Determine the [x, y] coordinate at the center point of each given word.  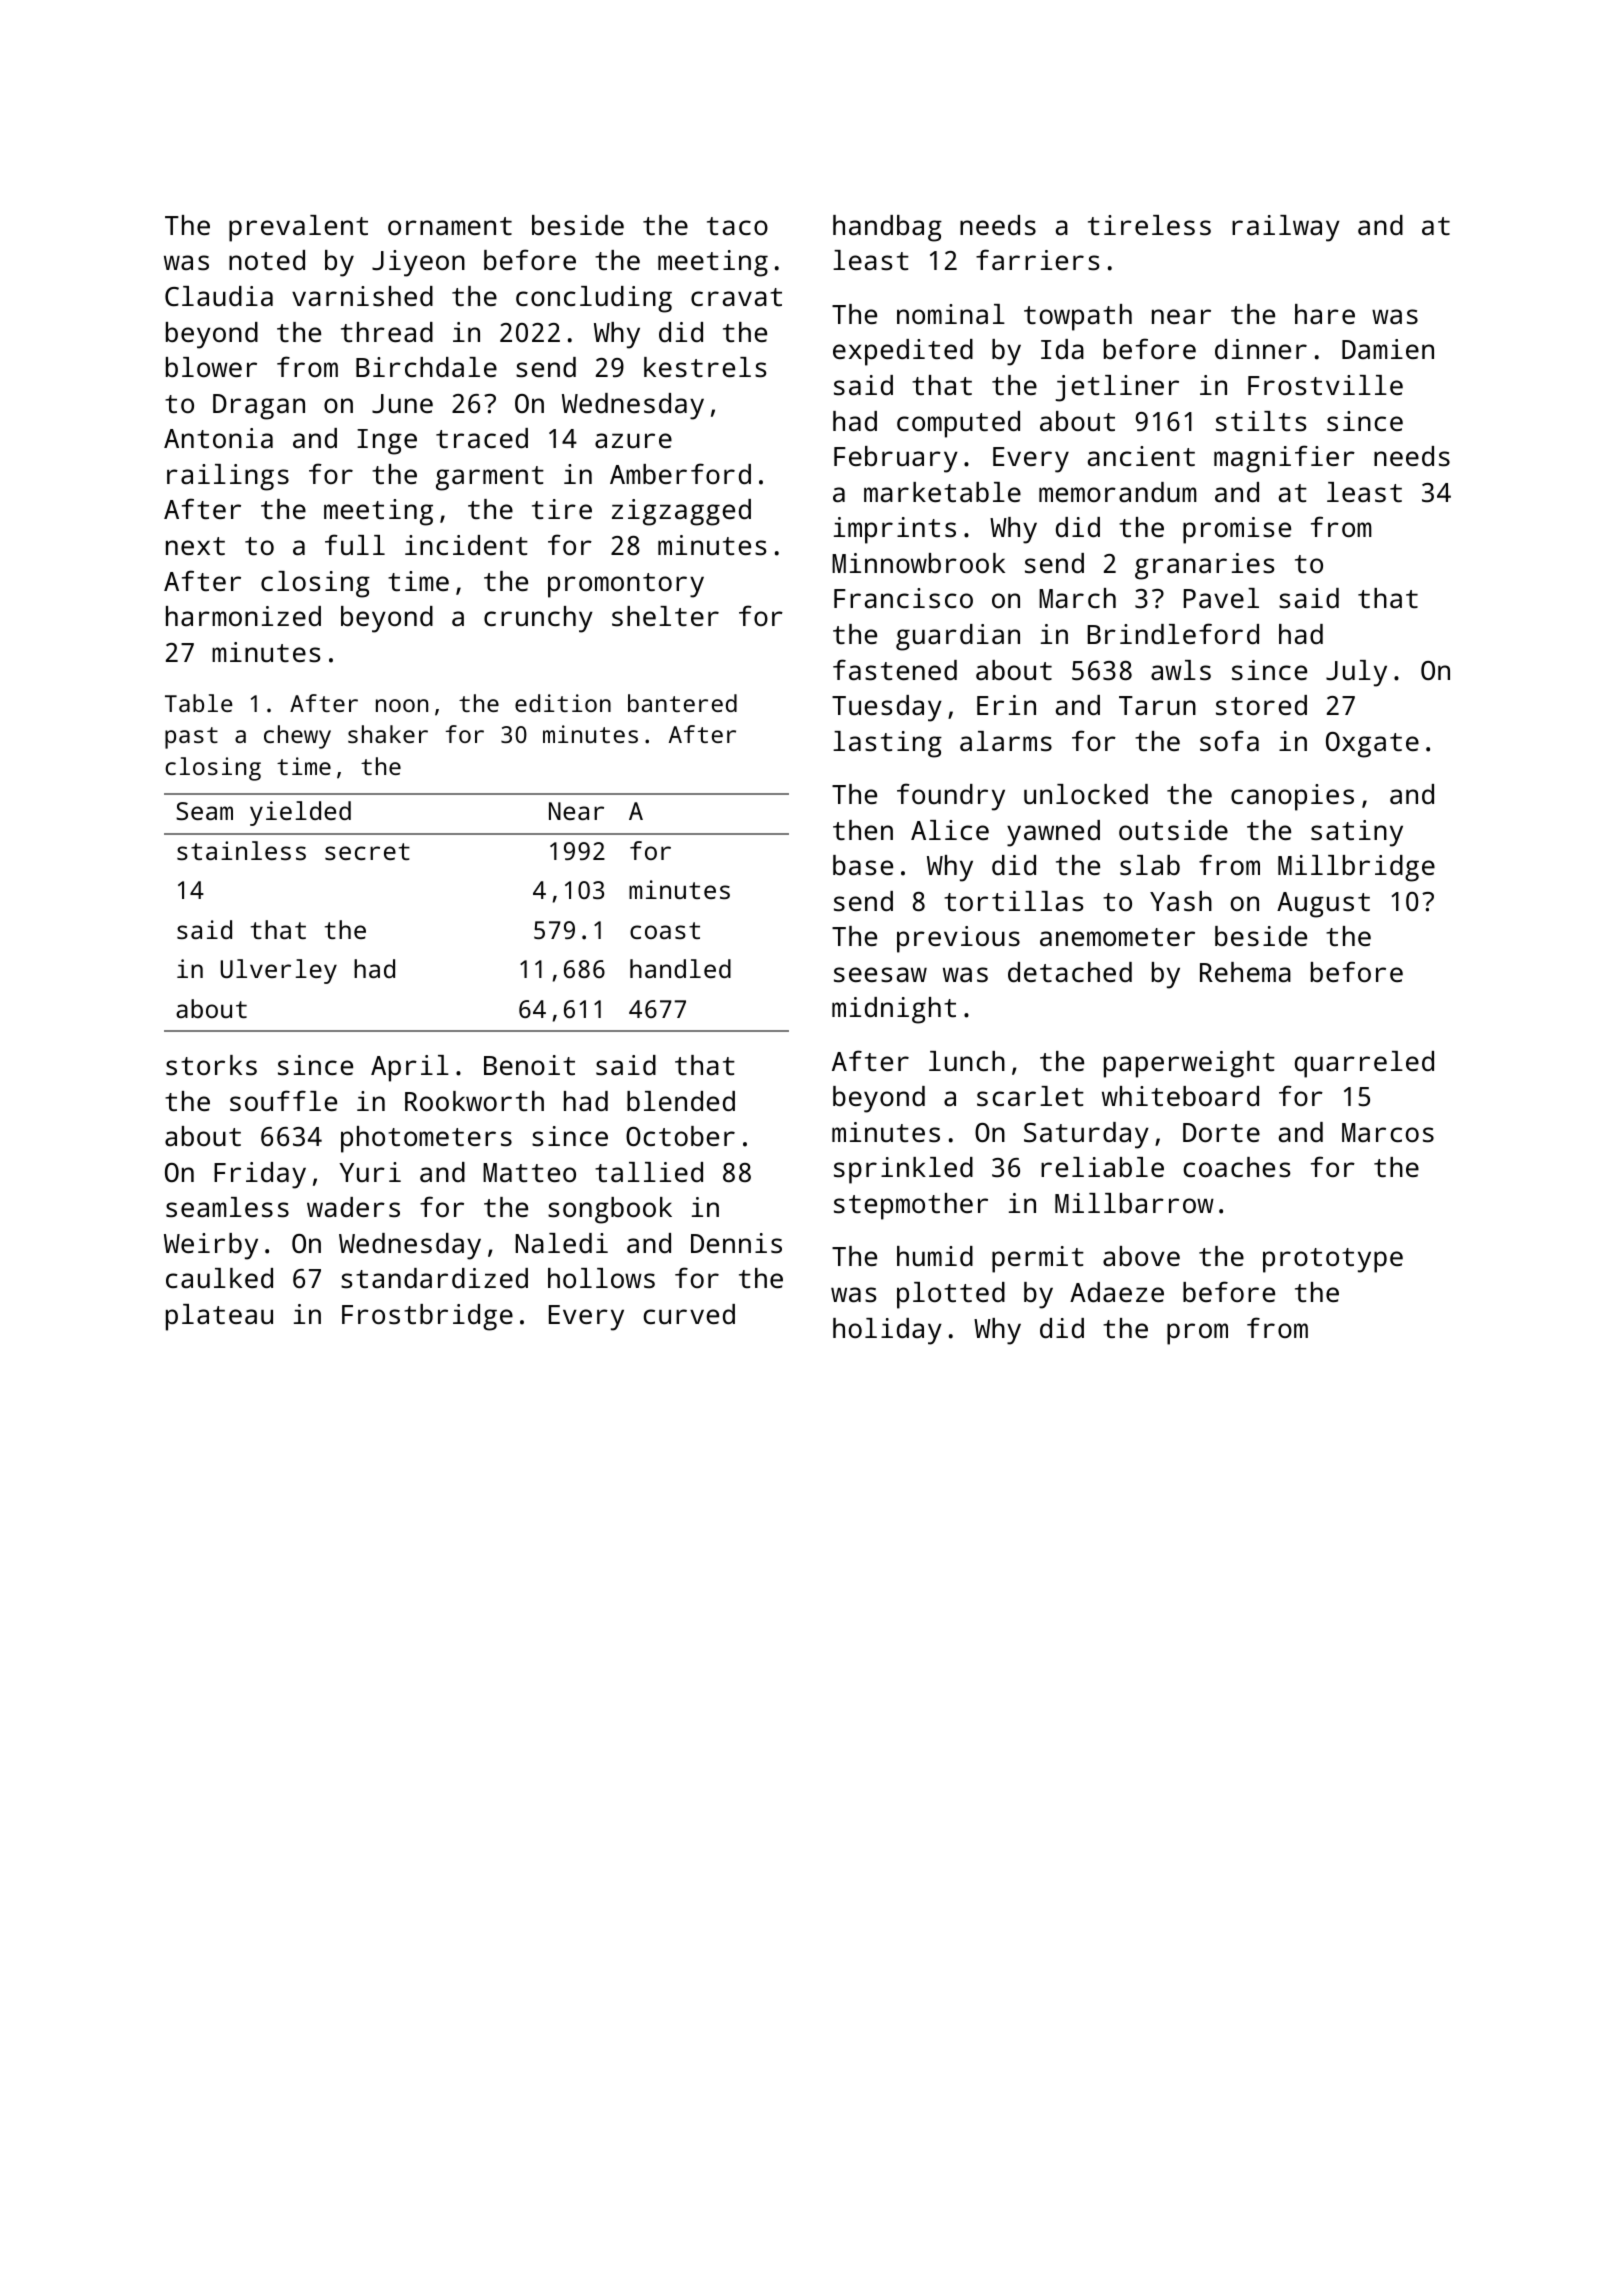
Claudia [219, 296]
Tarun [1157, 705]
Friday [260, 1175]
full [355, 544]
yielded [300, 813]
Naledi [561, 1243]
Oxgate [1372, 745]
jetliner [1117, 388]
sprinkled [903, 1170]
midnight [894, 1010]
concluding [594, 299]
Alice [950, 830]
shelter [665, 616]
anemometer [1117, 937]
